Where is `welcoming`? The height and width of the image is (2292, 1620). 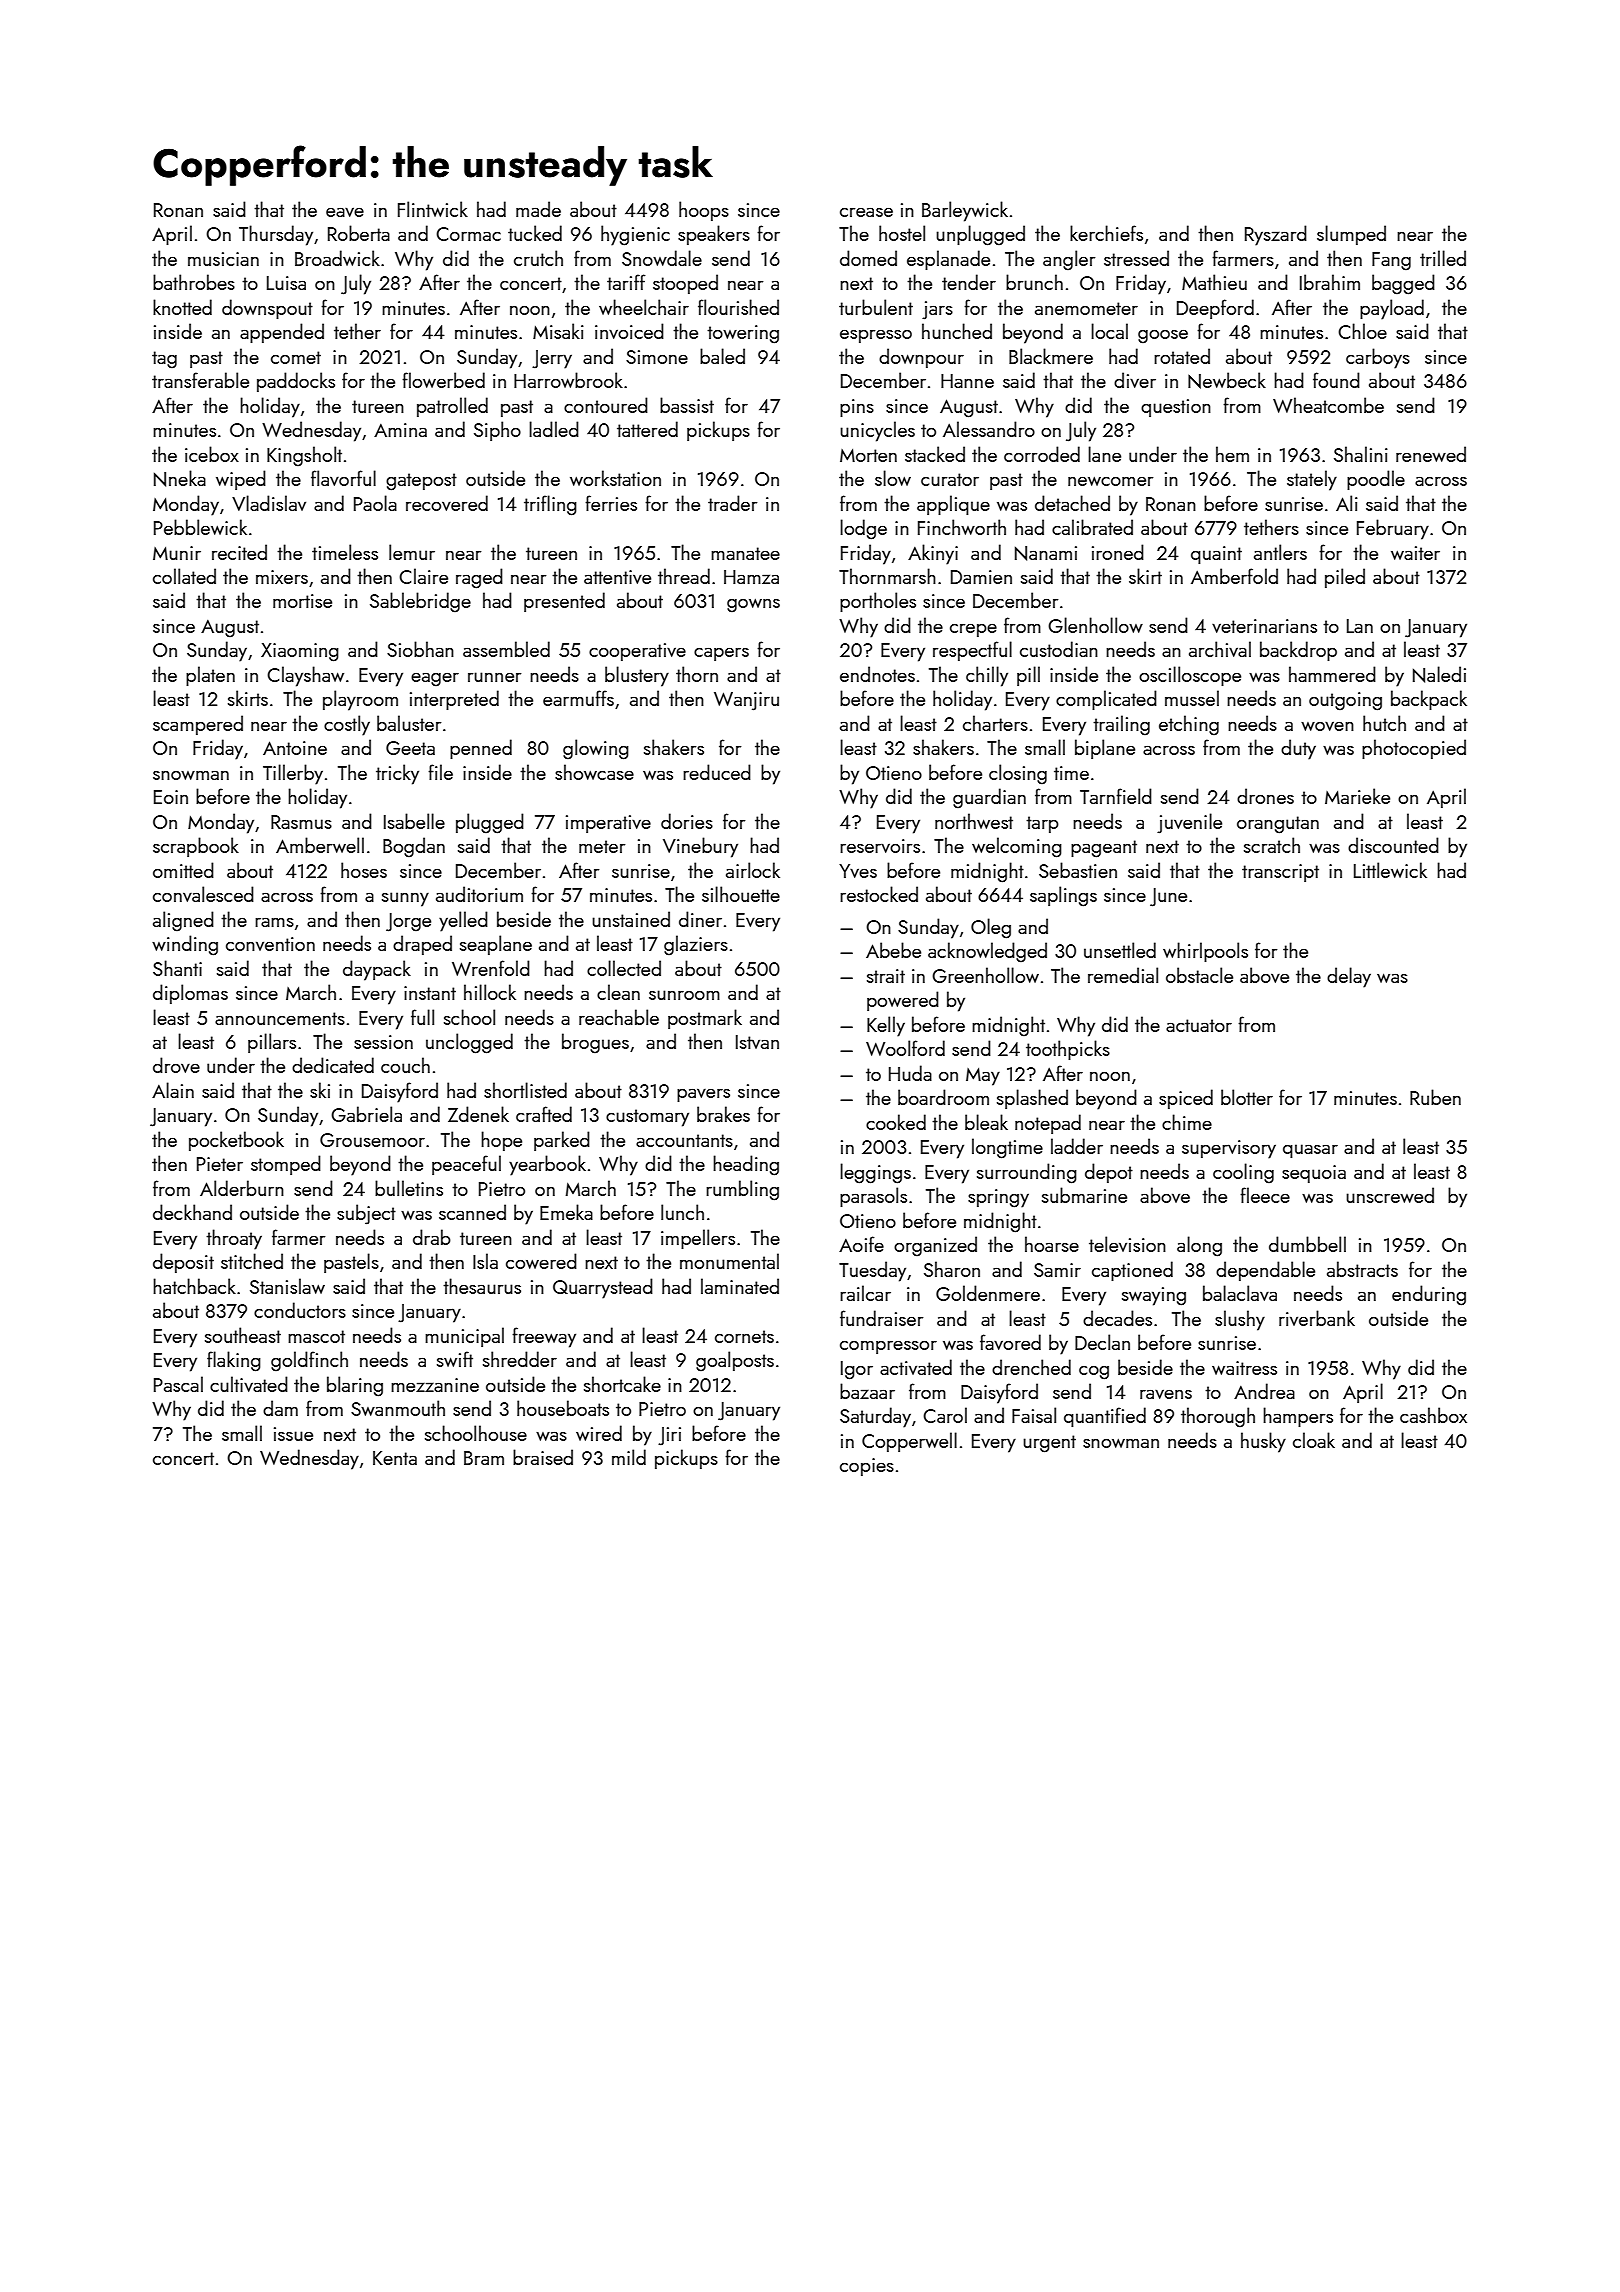
welcoming is located at coordinates (1017, 847).
